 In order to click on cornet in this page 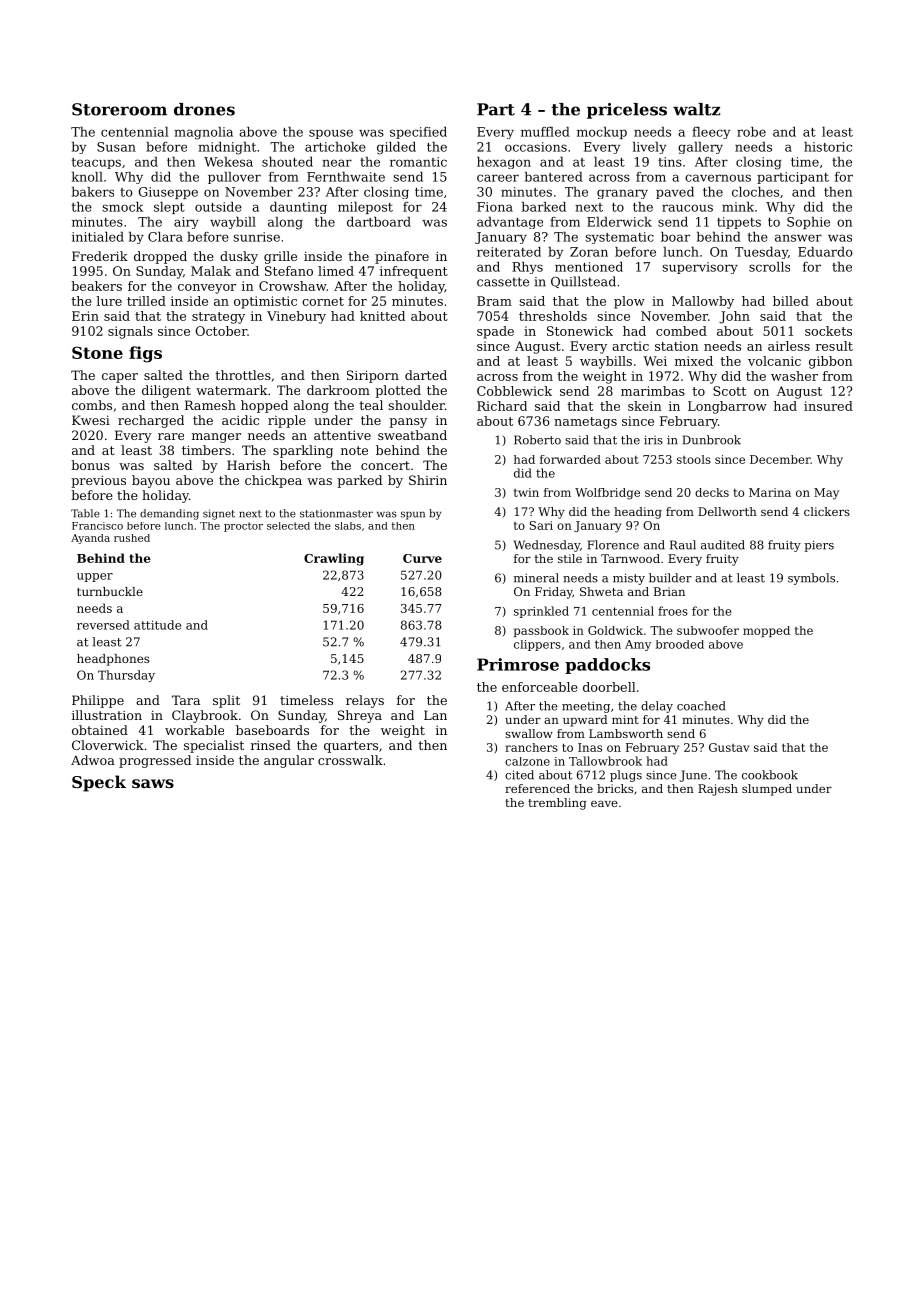, I will do `click(323, 301)`.
